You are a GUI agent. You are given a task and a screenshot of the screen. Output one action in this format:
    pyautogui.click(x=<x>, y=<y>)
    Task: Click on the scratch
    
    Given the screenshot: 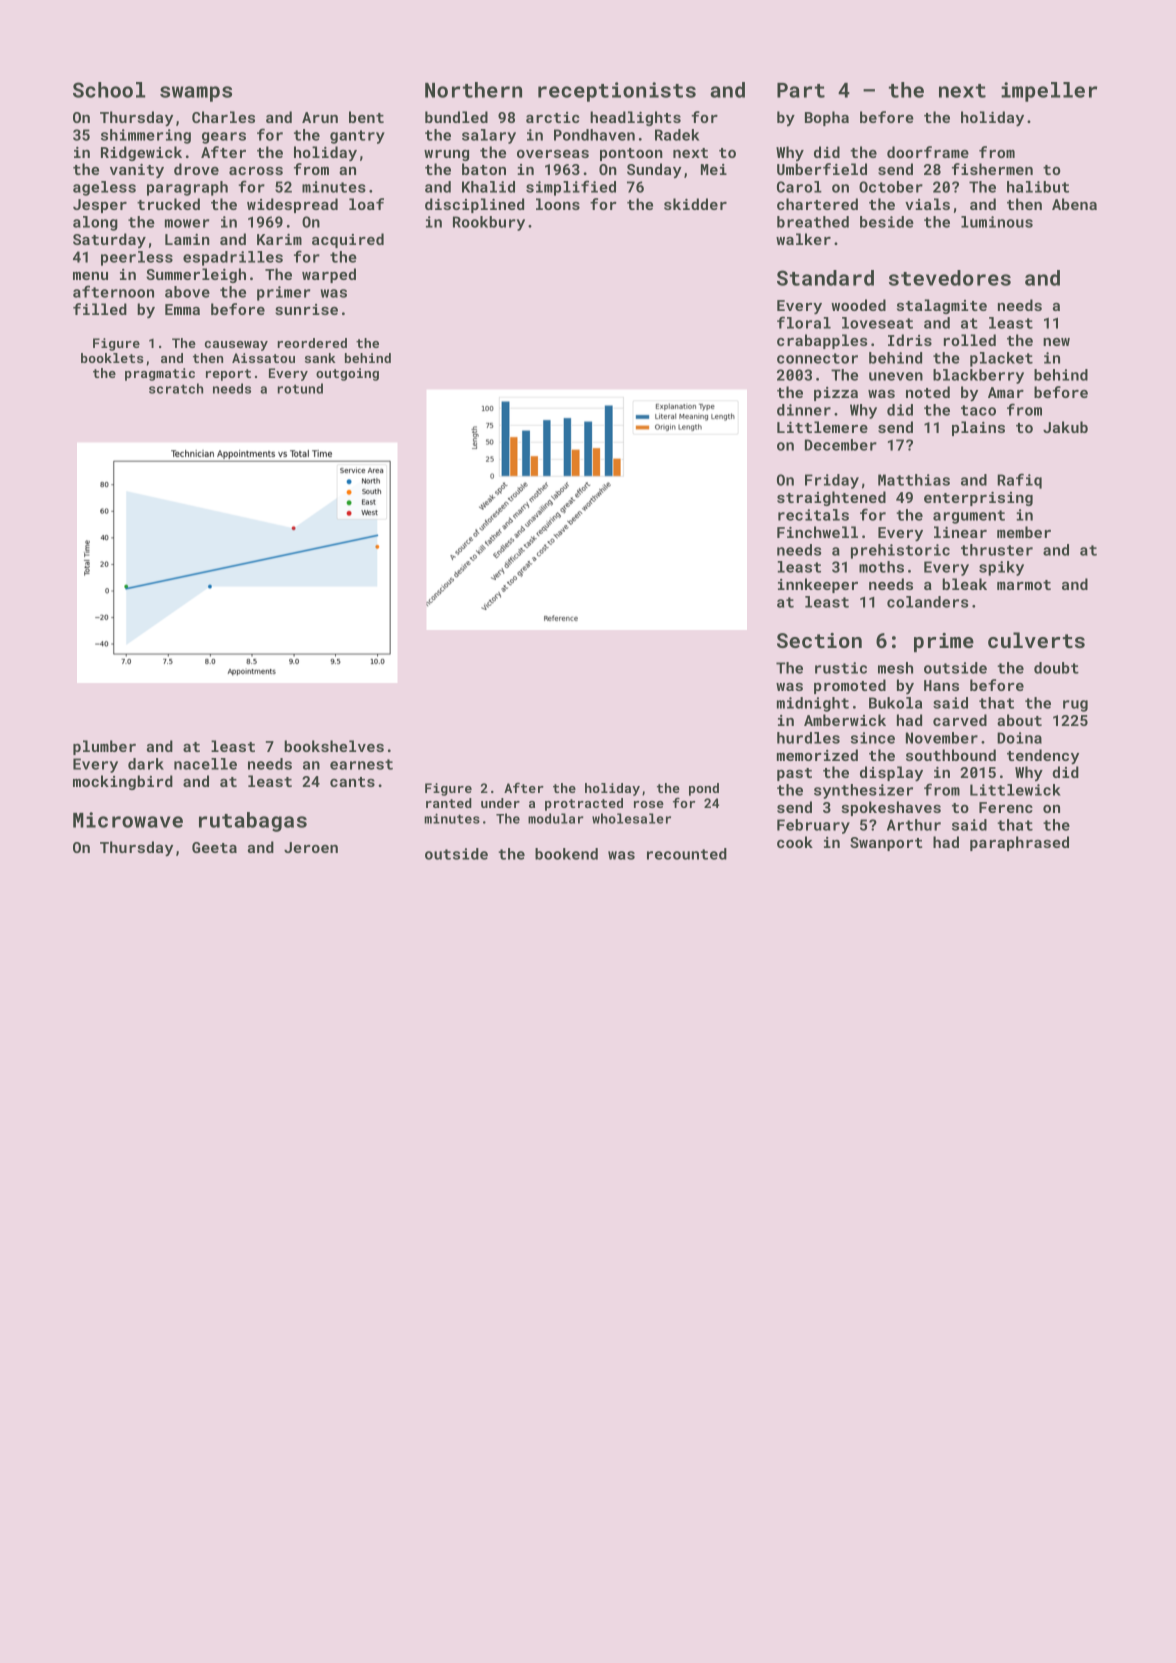 What is the action you would take?
    pyautogui.click(x=176, y=388)
